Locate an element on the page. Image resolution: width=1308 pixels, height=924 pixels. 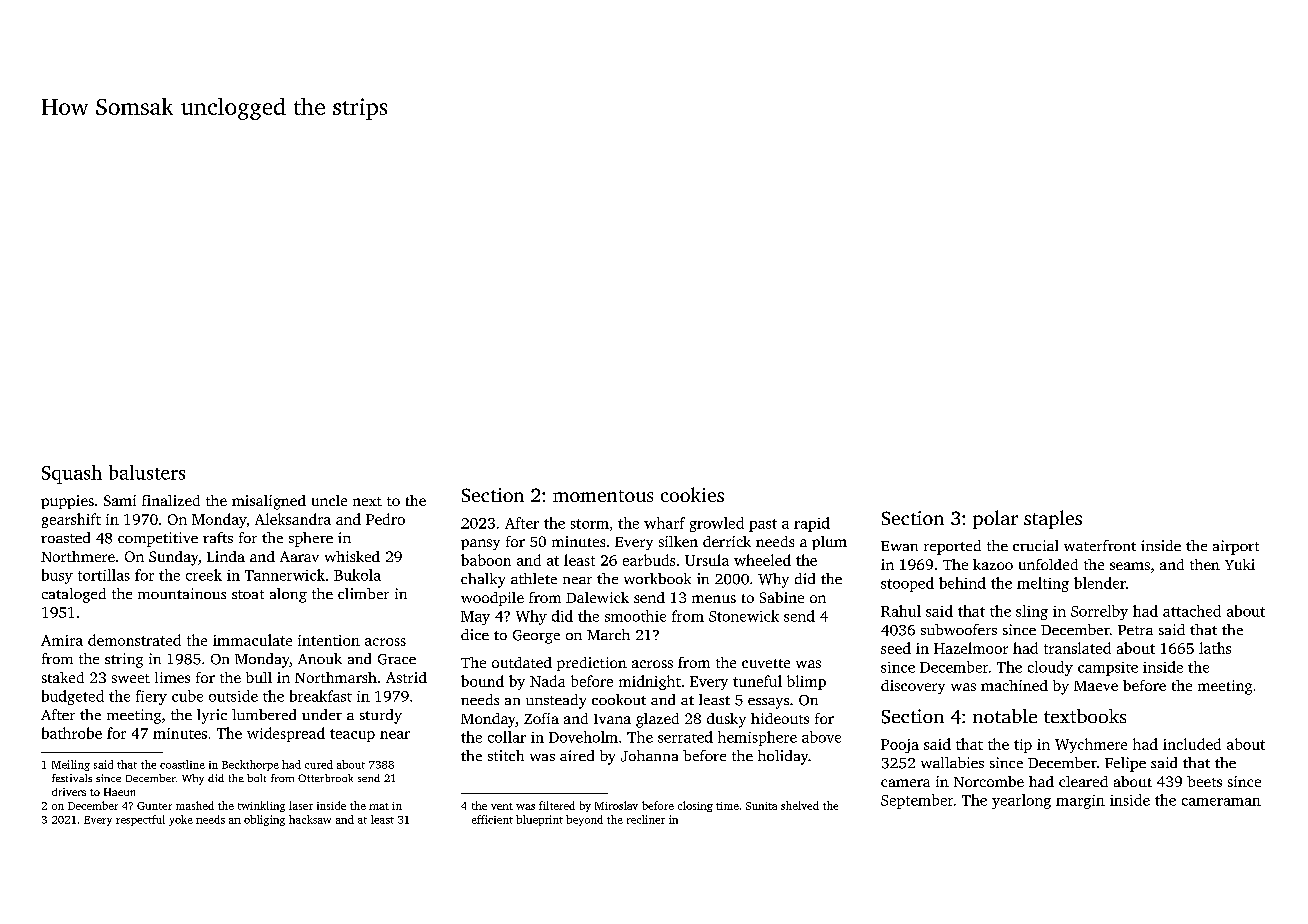
laser is located at coordinates (301, 805).
